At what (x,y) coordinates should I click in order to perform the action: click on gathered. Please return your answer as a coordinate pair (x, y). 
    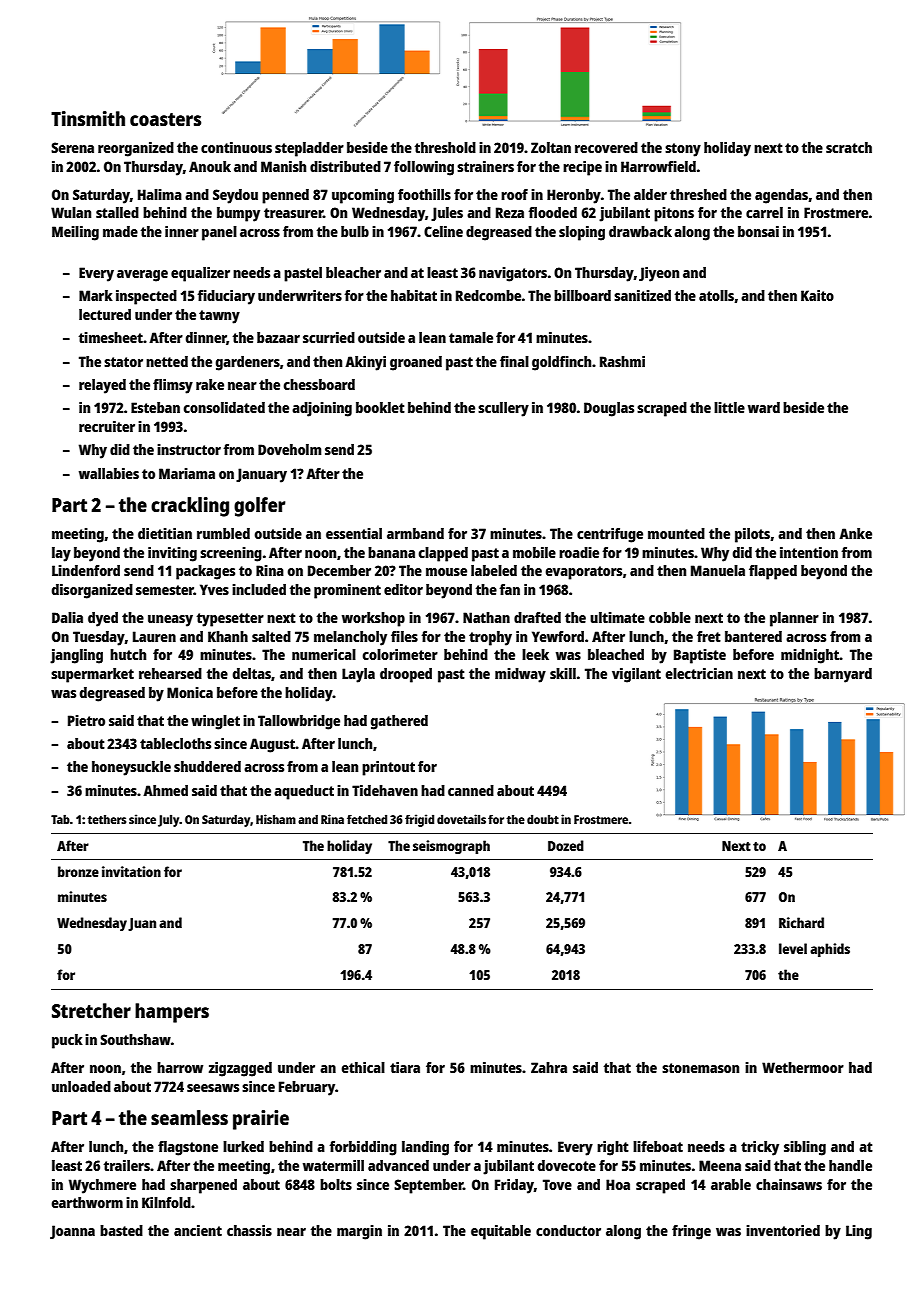
    Looking at the image, I should click on (399, 722).
